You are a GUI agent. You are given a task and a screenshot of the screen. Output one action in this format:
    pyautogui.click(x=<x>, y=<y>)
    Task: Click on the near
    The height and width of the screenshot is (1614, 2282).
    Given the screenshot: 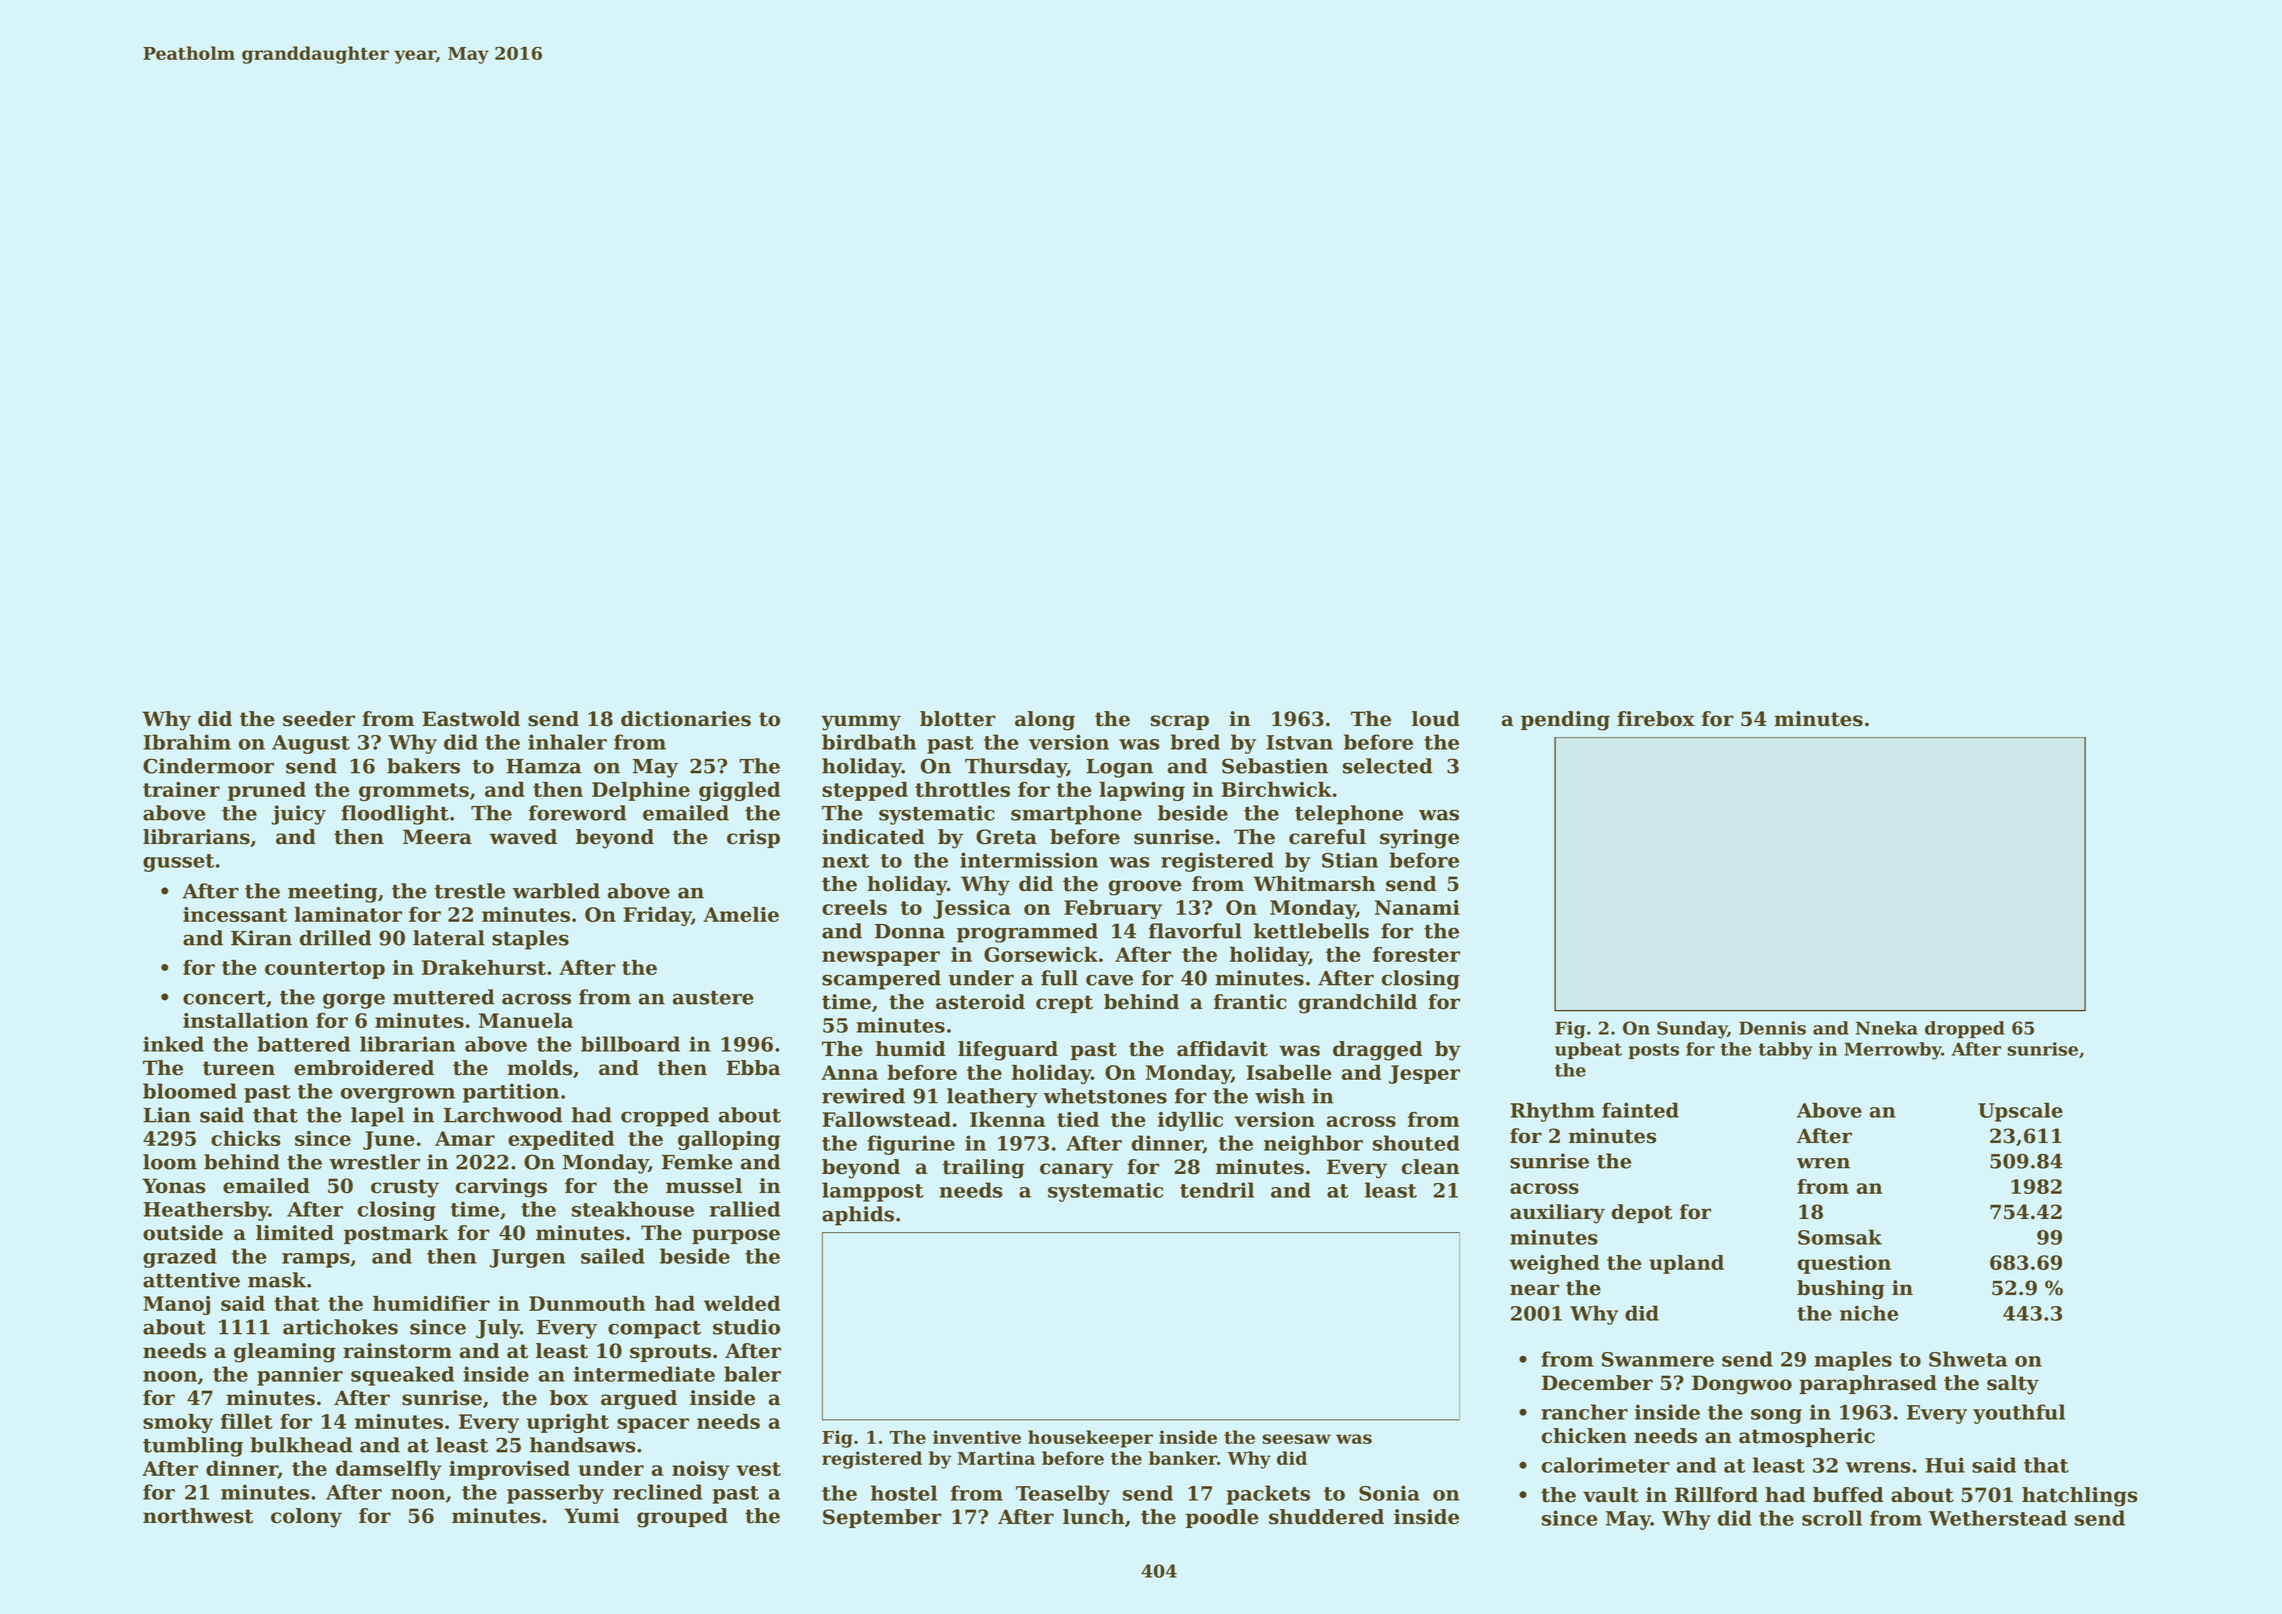 What is the action you would take?
    pyautogui.click(x=1534, y=1290)
